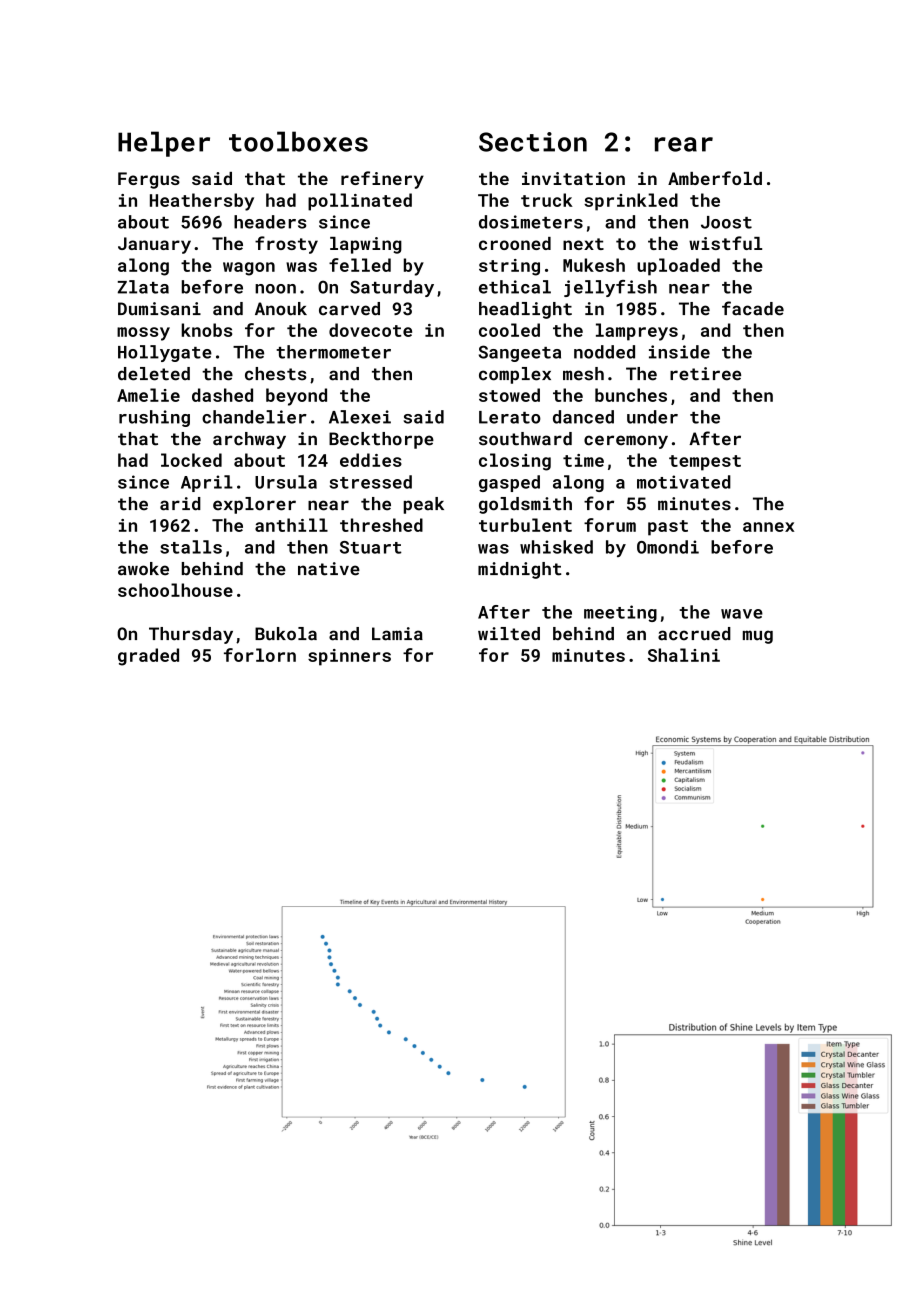 This screenshot has width=924, height=1311. What do you see at coordinates (509, 634) in the screenshot?
I see `wilted` at bounding box center [509, 634].
